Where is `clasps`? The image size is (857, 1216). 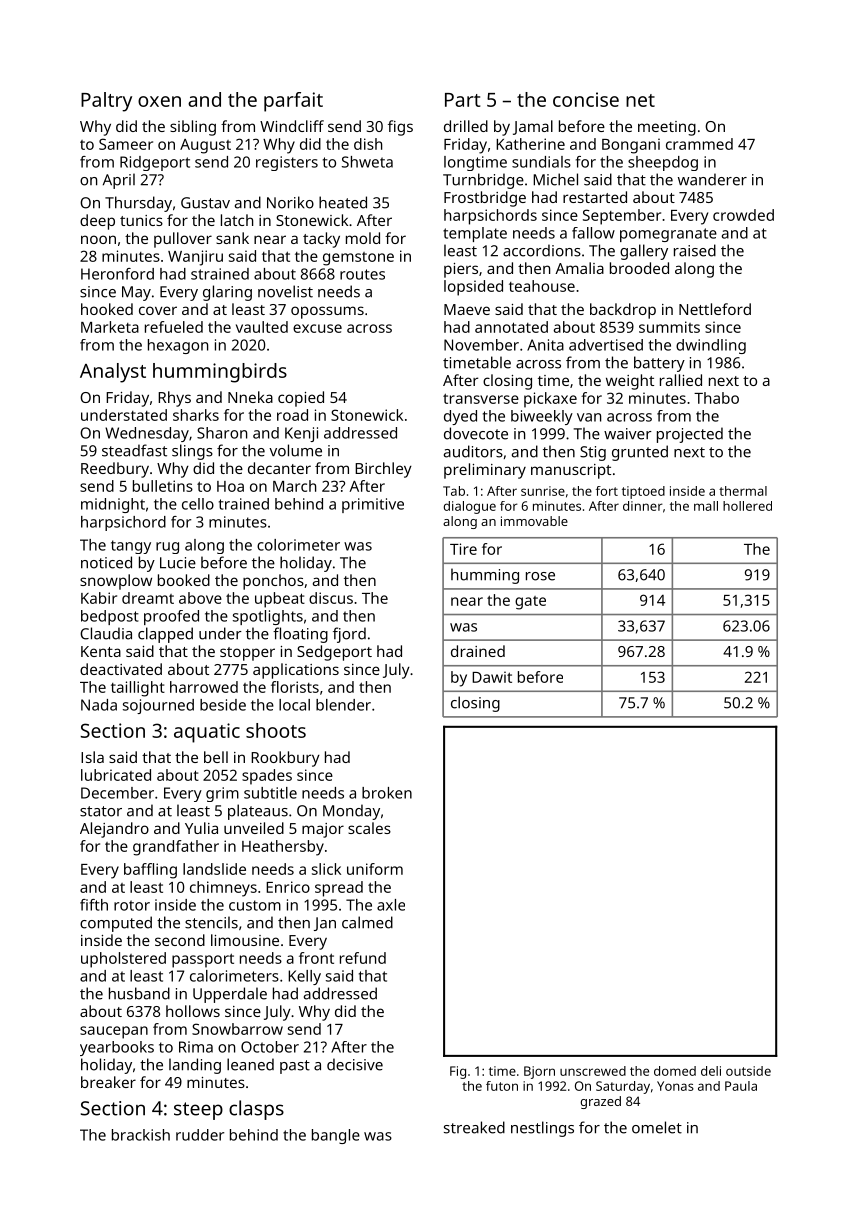
clasps is located at coordinates (256, 1110).
